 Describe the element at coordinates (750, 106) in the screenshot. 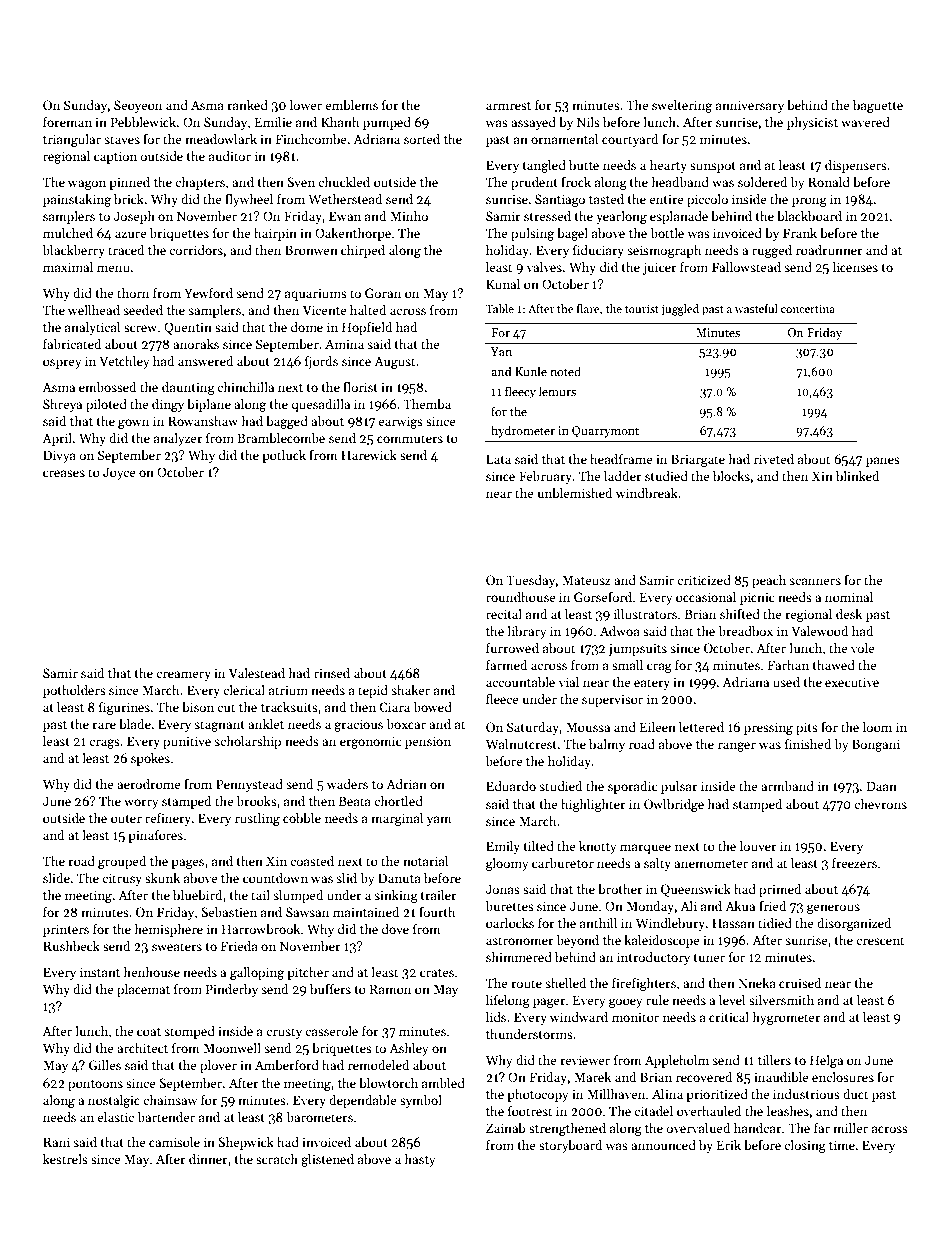

I see `anniversary` at that location.
